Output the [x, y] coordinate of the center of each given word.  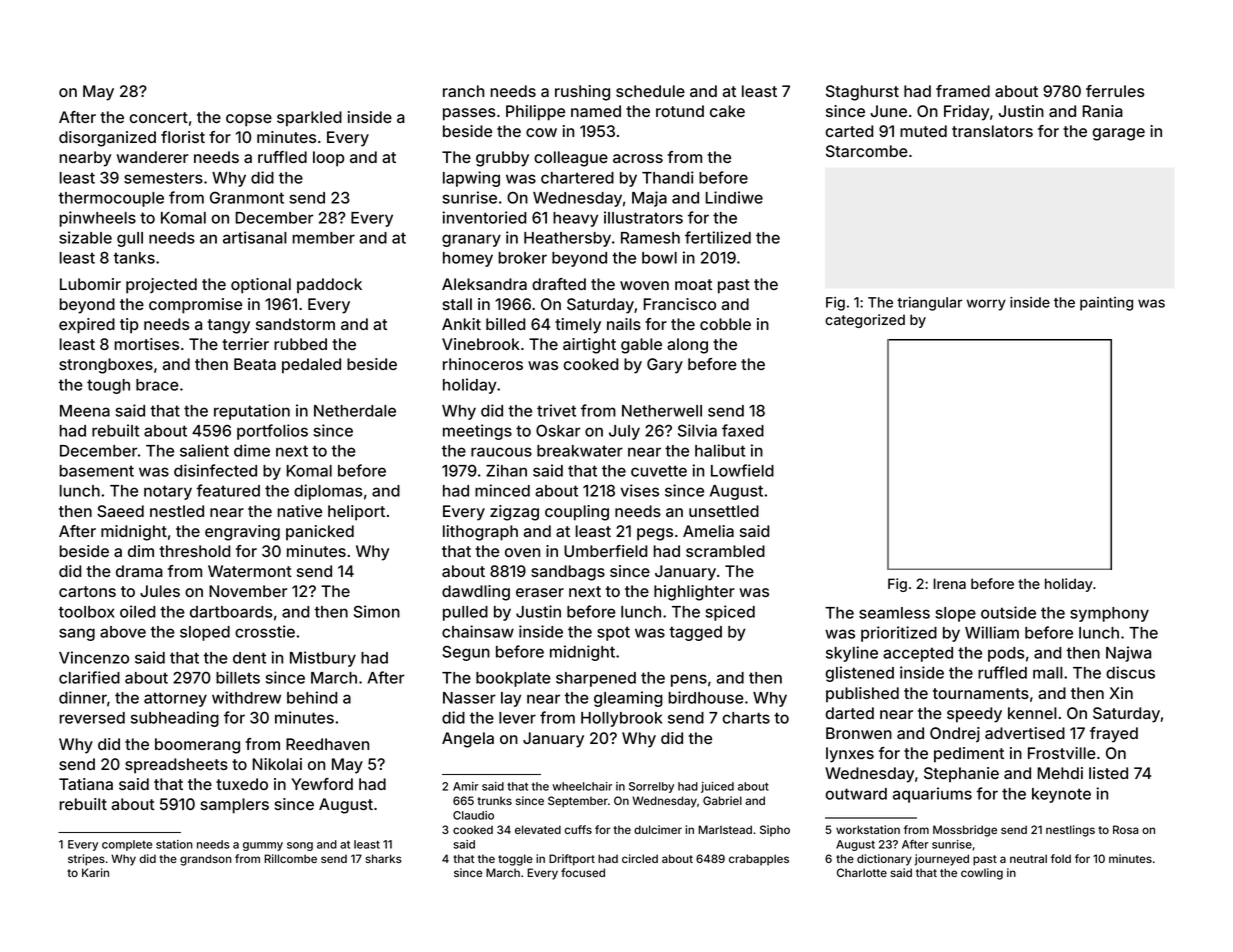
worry [986, 305]
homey [468, 259]
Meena [85, 411]
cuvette [659, 471]
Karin [95, 872]
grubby [502, 159]
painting [1106, 304]
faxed [743, 430]
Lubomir [90, 284]
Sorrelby [651, 787]
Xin [1121, 693]
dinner [83, 697]
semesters [163, 178]
